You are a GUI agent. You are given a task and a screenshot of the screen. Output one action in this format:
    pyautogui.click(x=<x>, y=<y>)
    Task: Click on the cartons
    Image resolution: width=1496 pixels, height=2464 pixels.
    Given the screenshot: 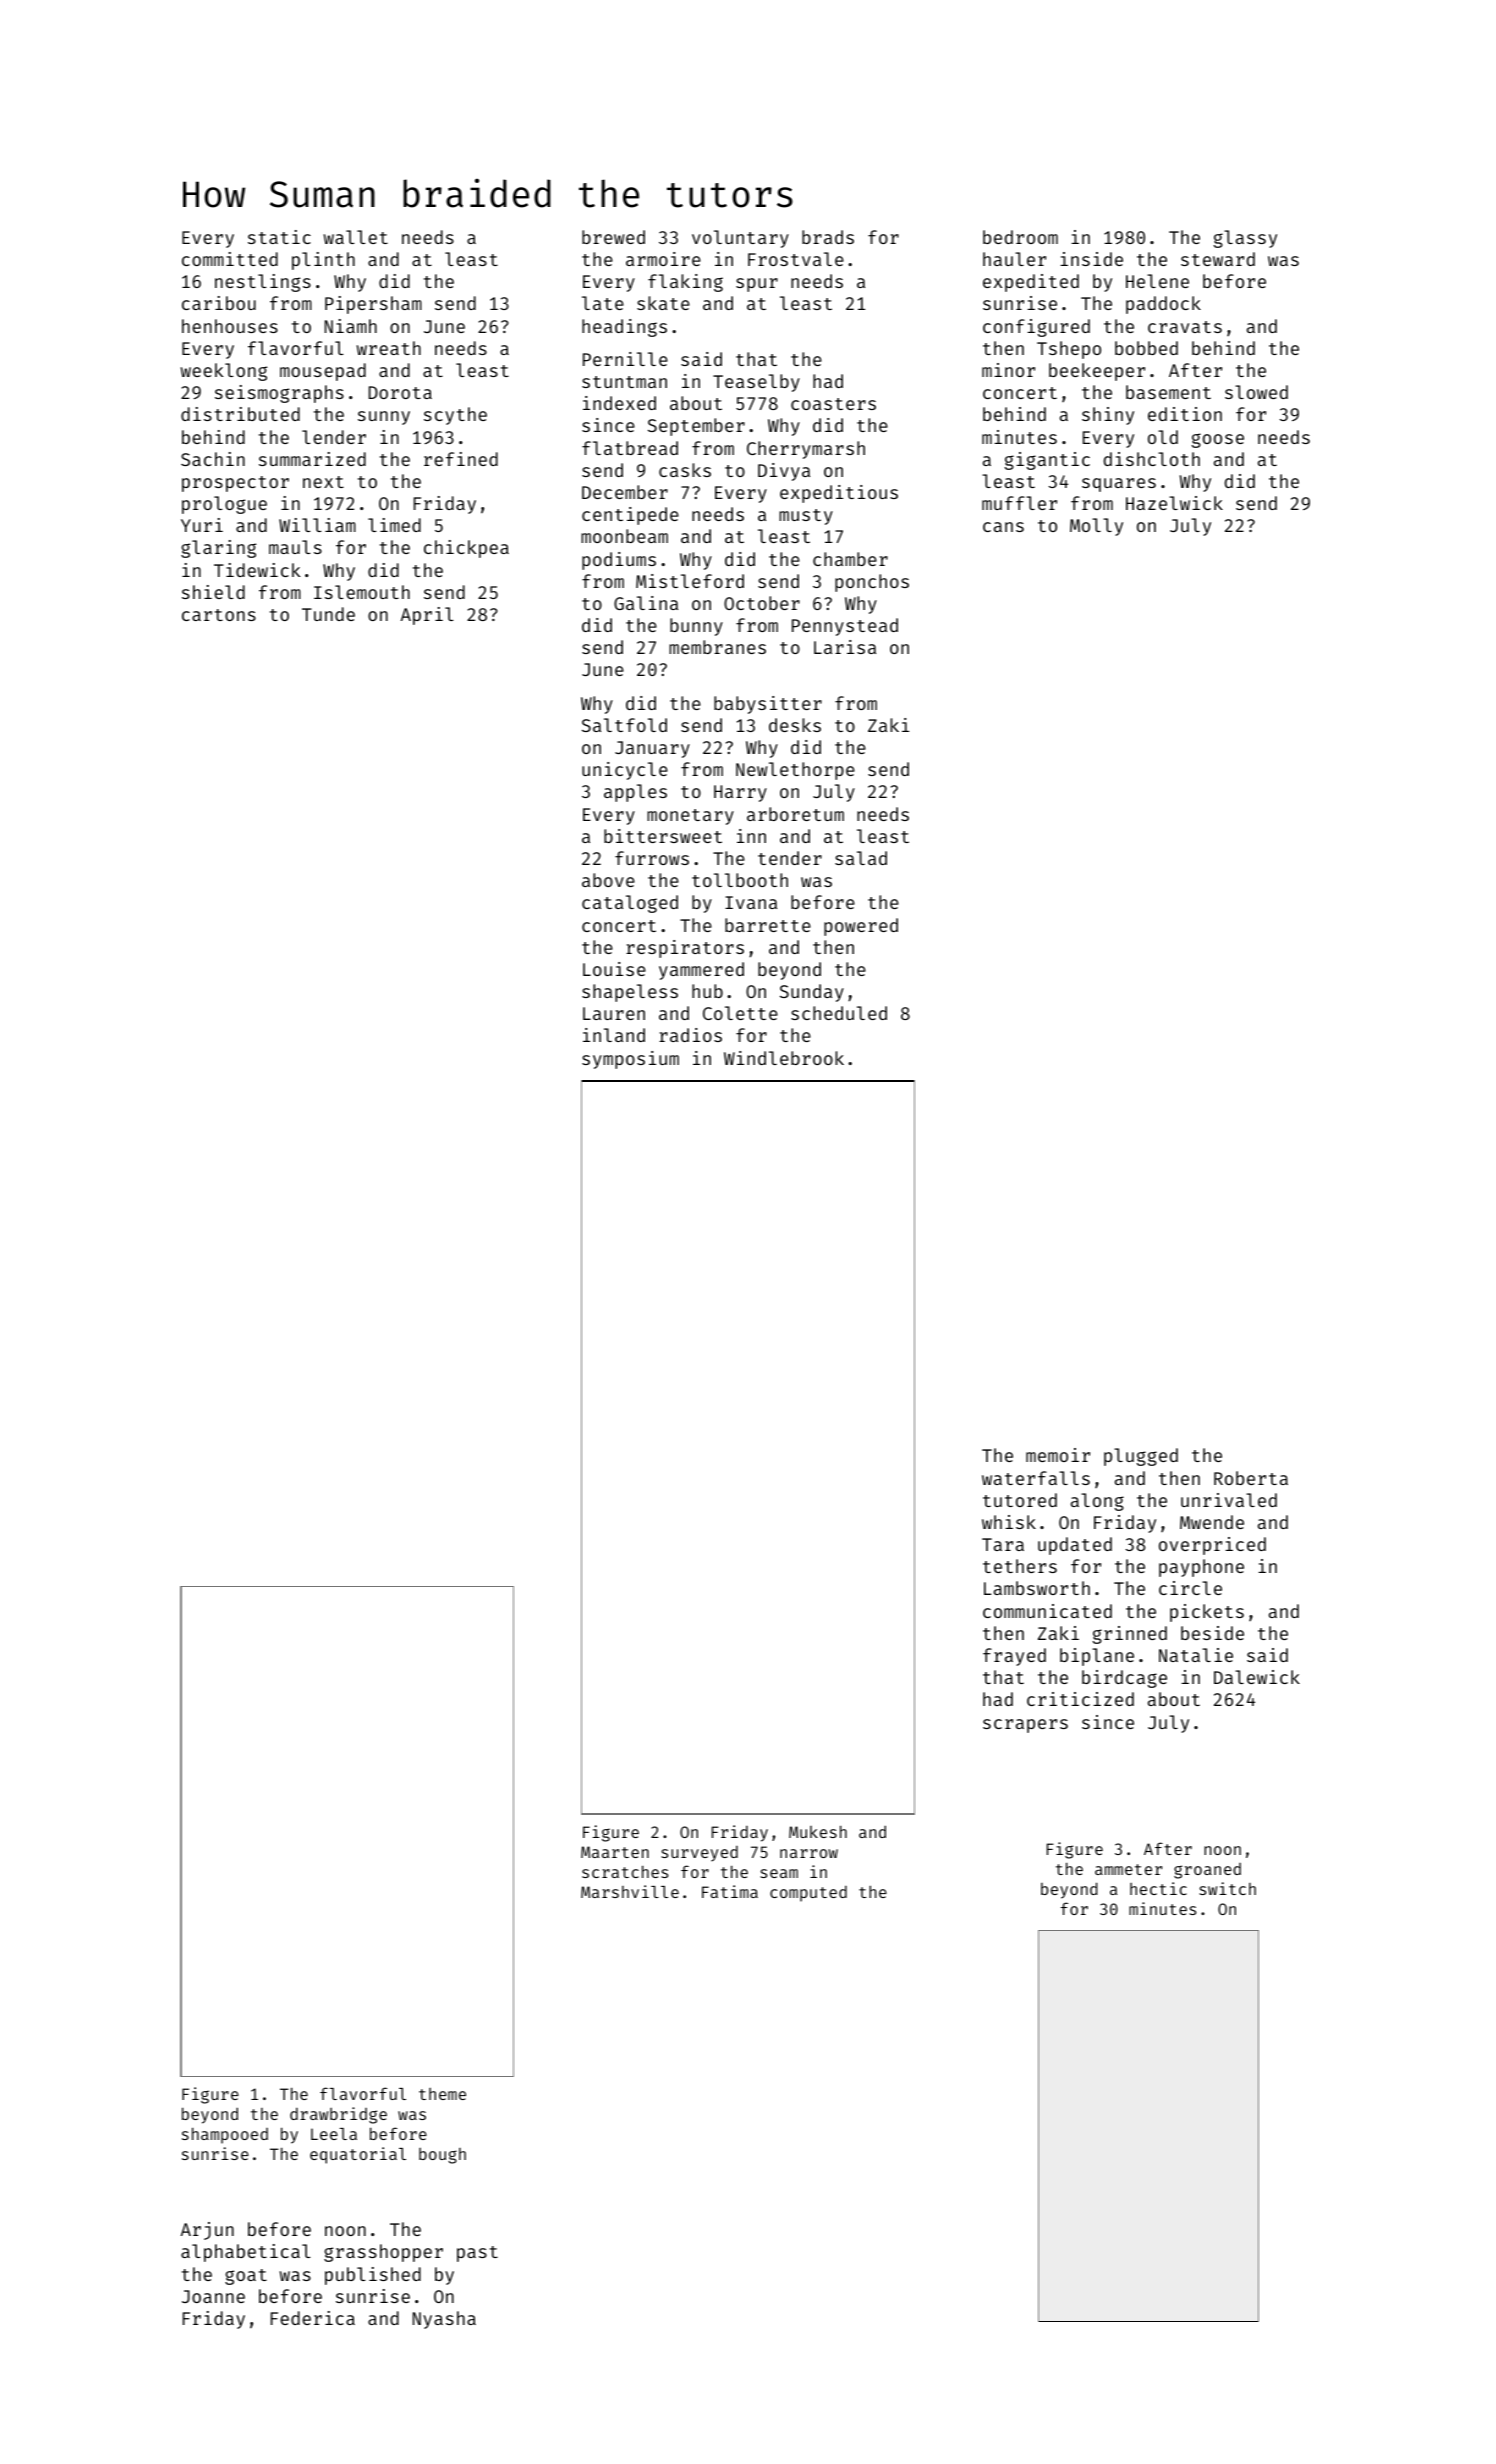 What is the action you would take?
    pyautogui.click(x=219, y=615)
